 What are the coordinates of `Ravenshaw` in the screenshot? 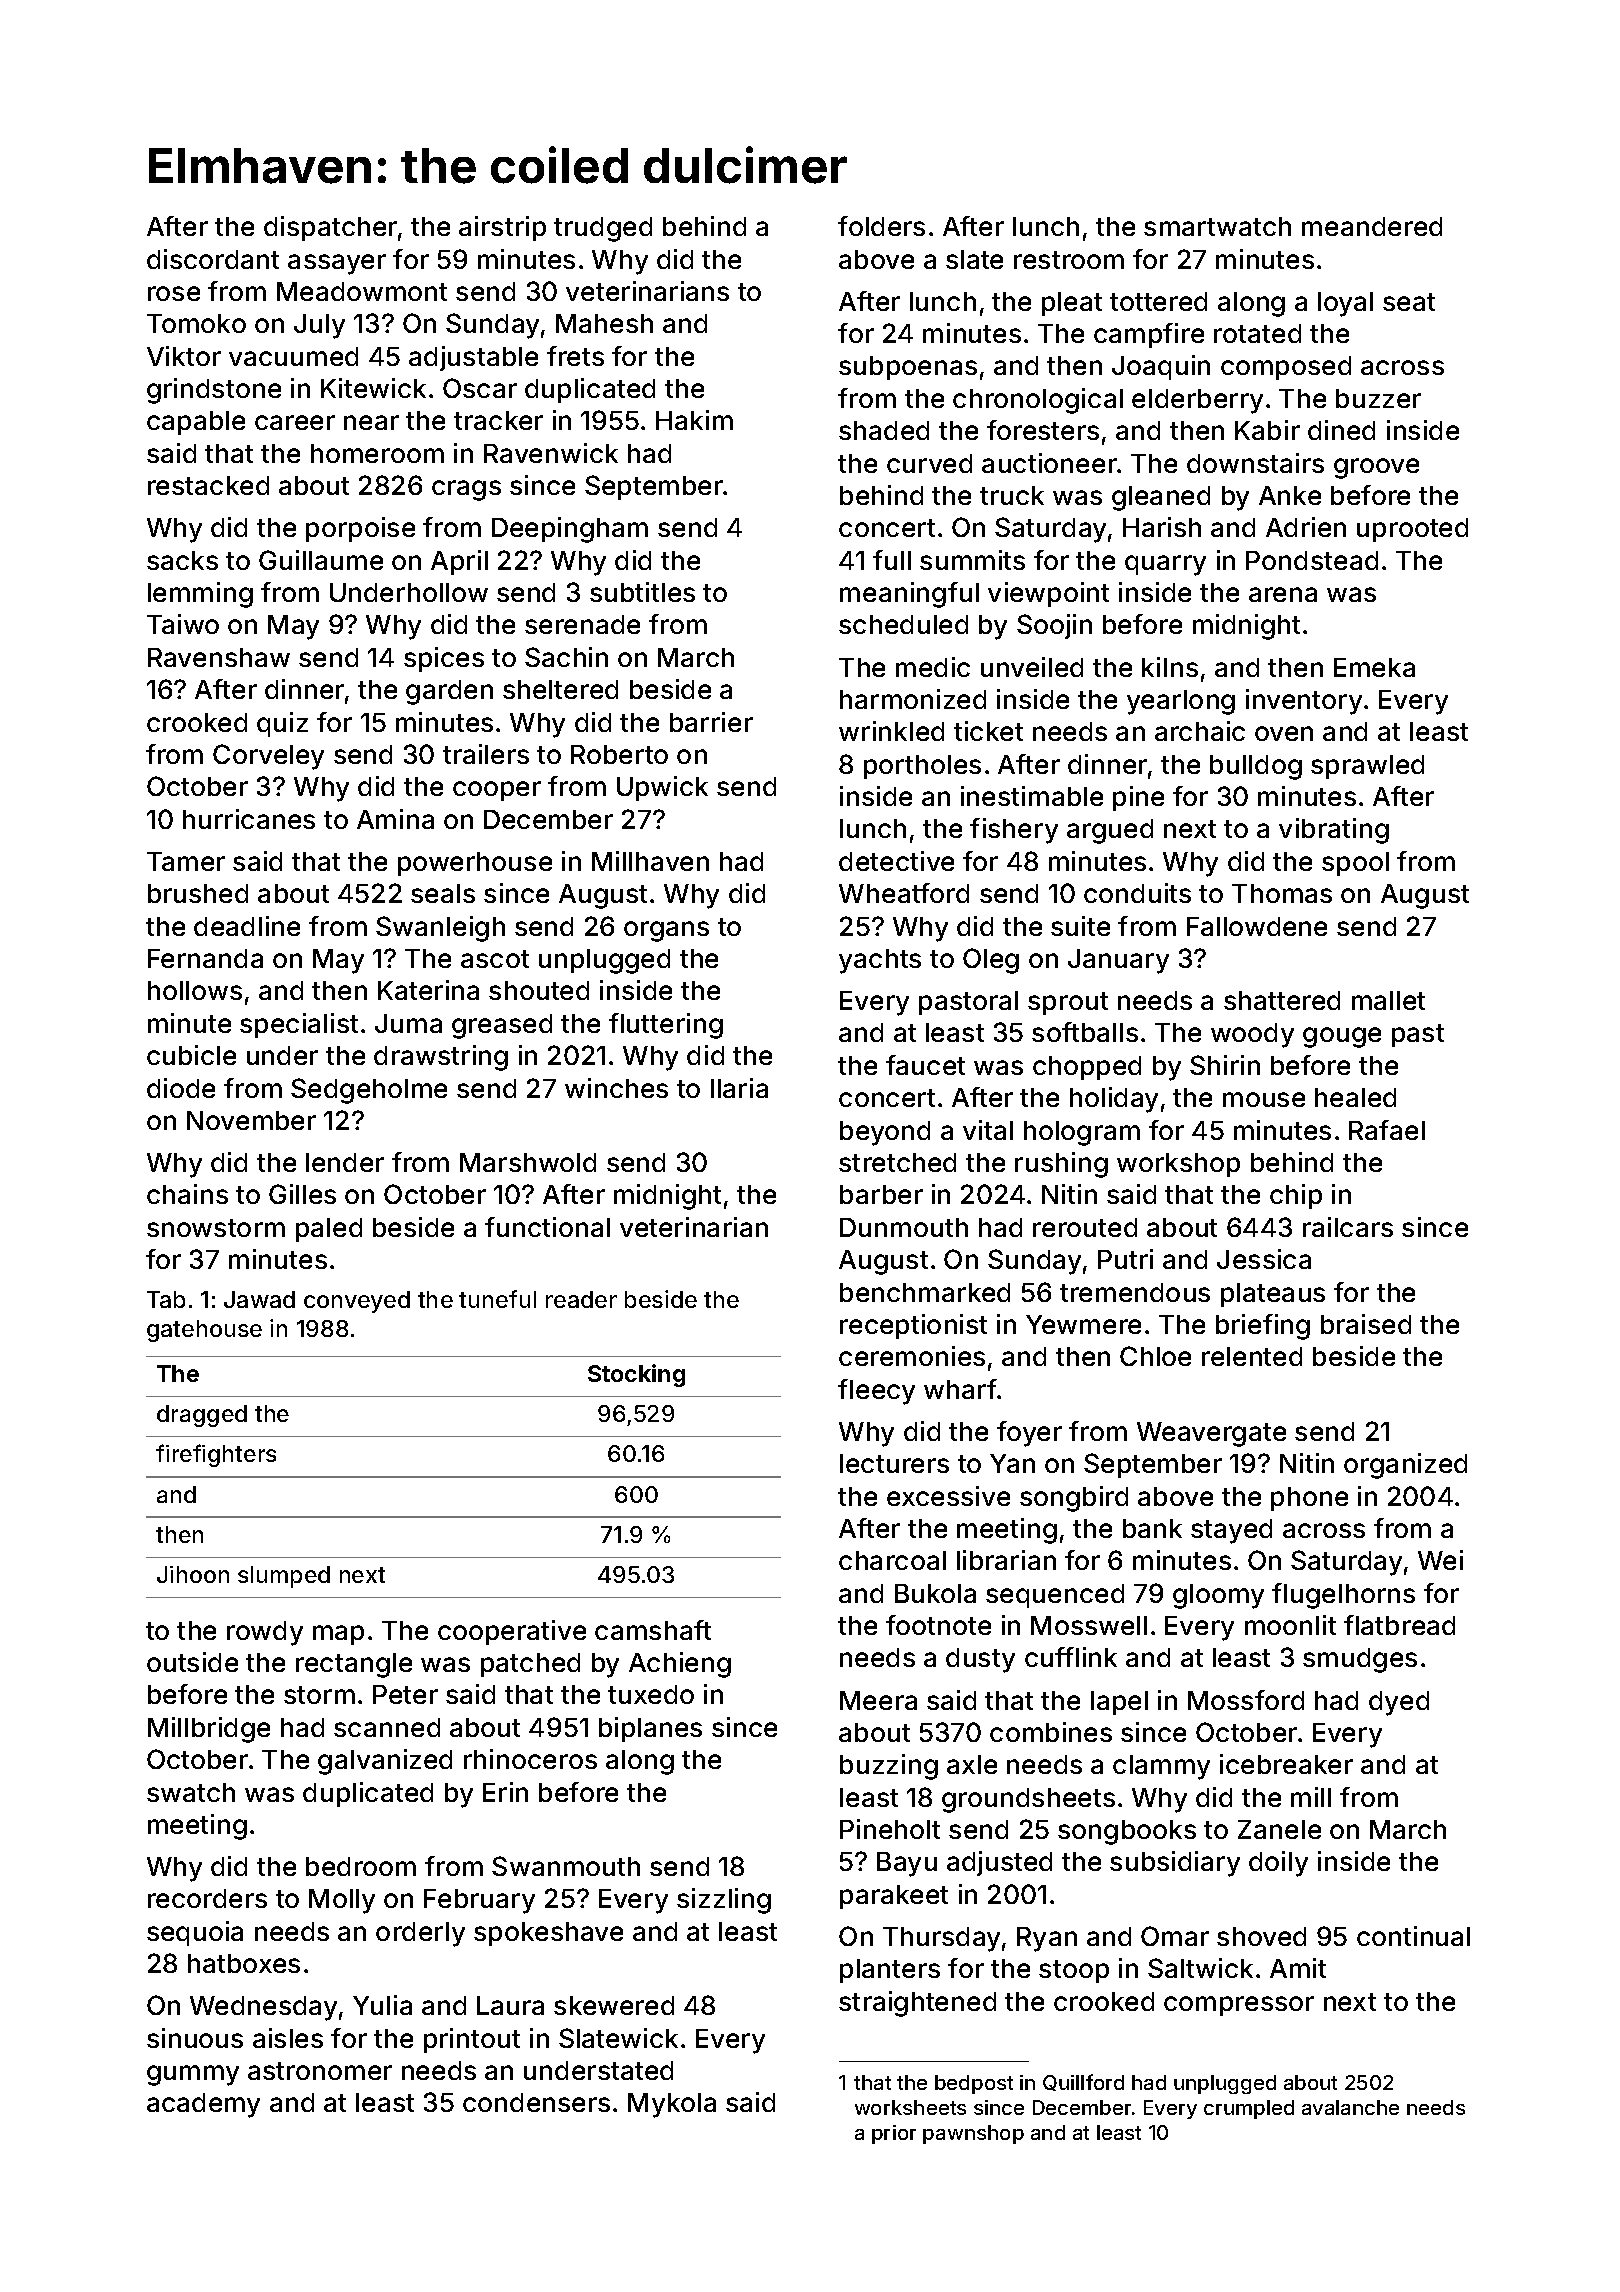 It's located at (219, 657).
